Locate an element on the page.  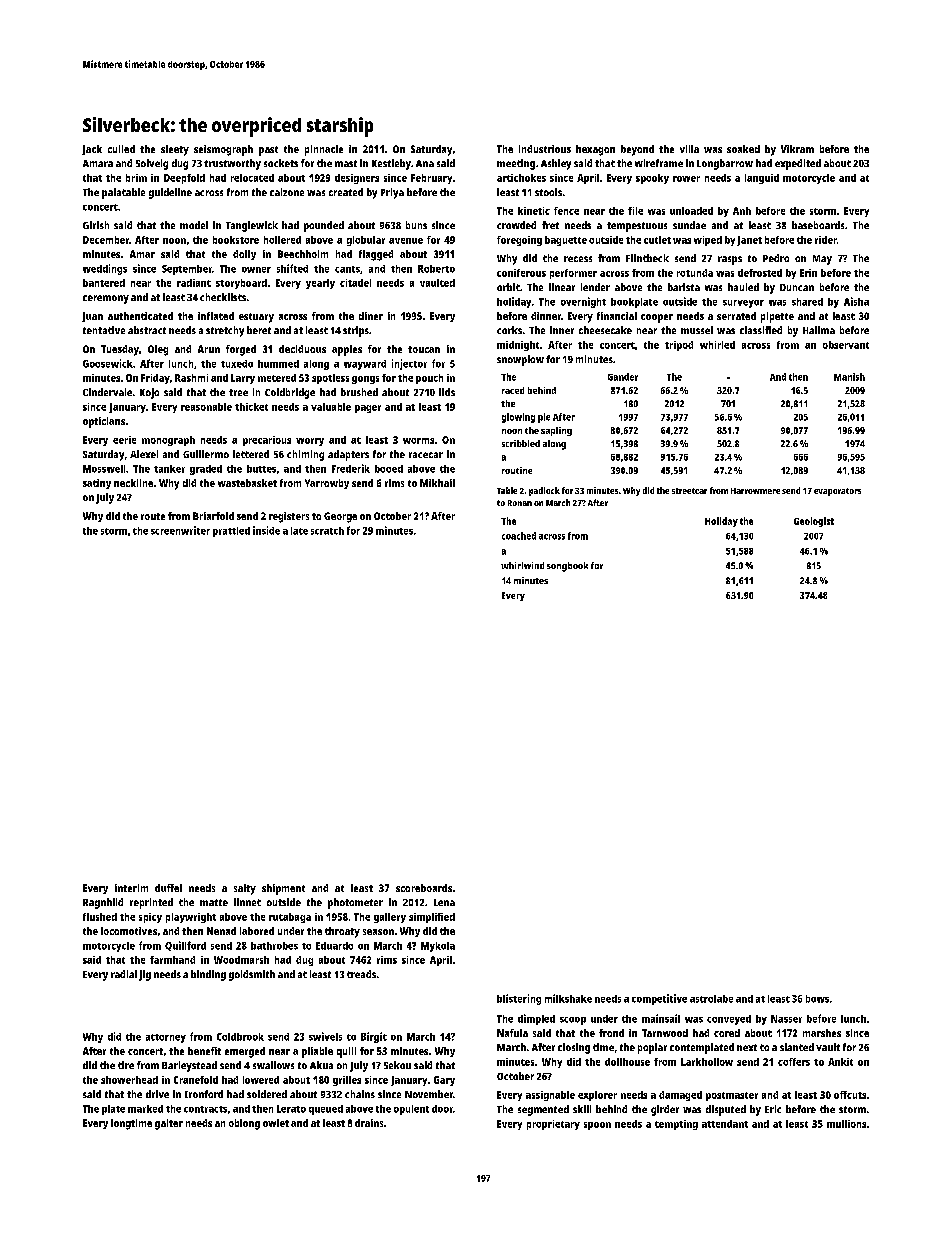
gaiter is located at coordinates (169, 1124).
